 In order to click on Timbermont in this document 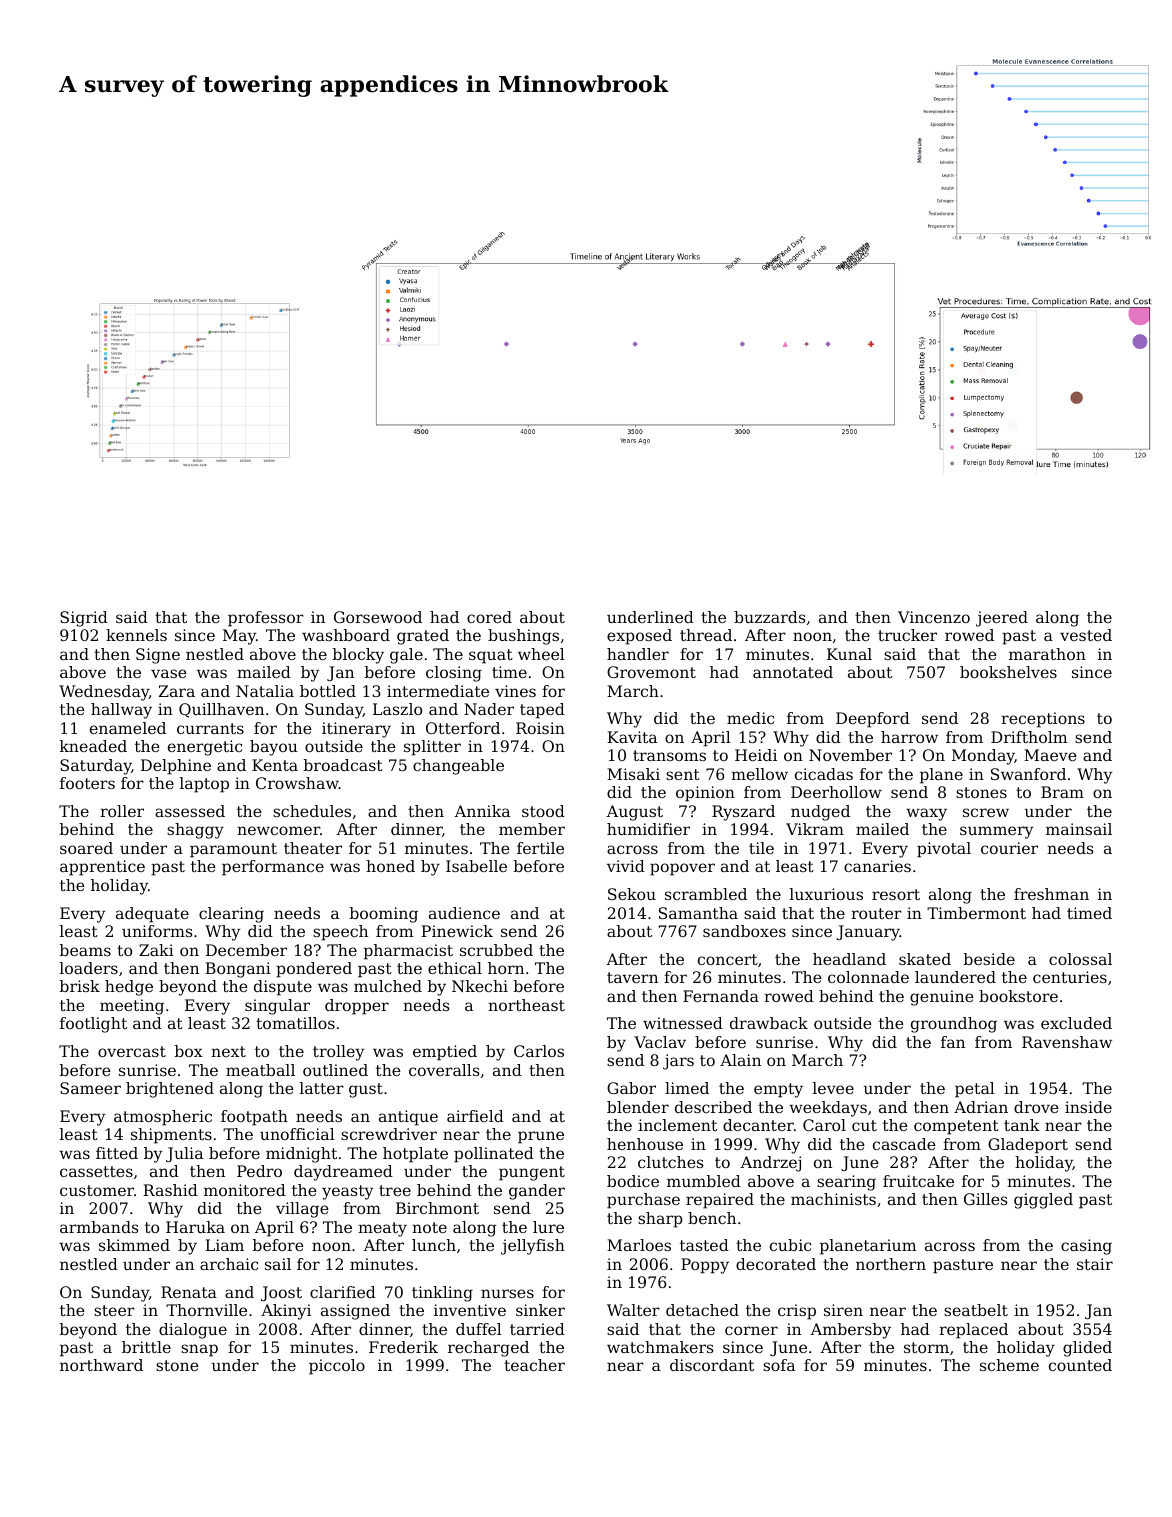, I will do `click(976, 913)`.
